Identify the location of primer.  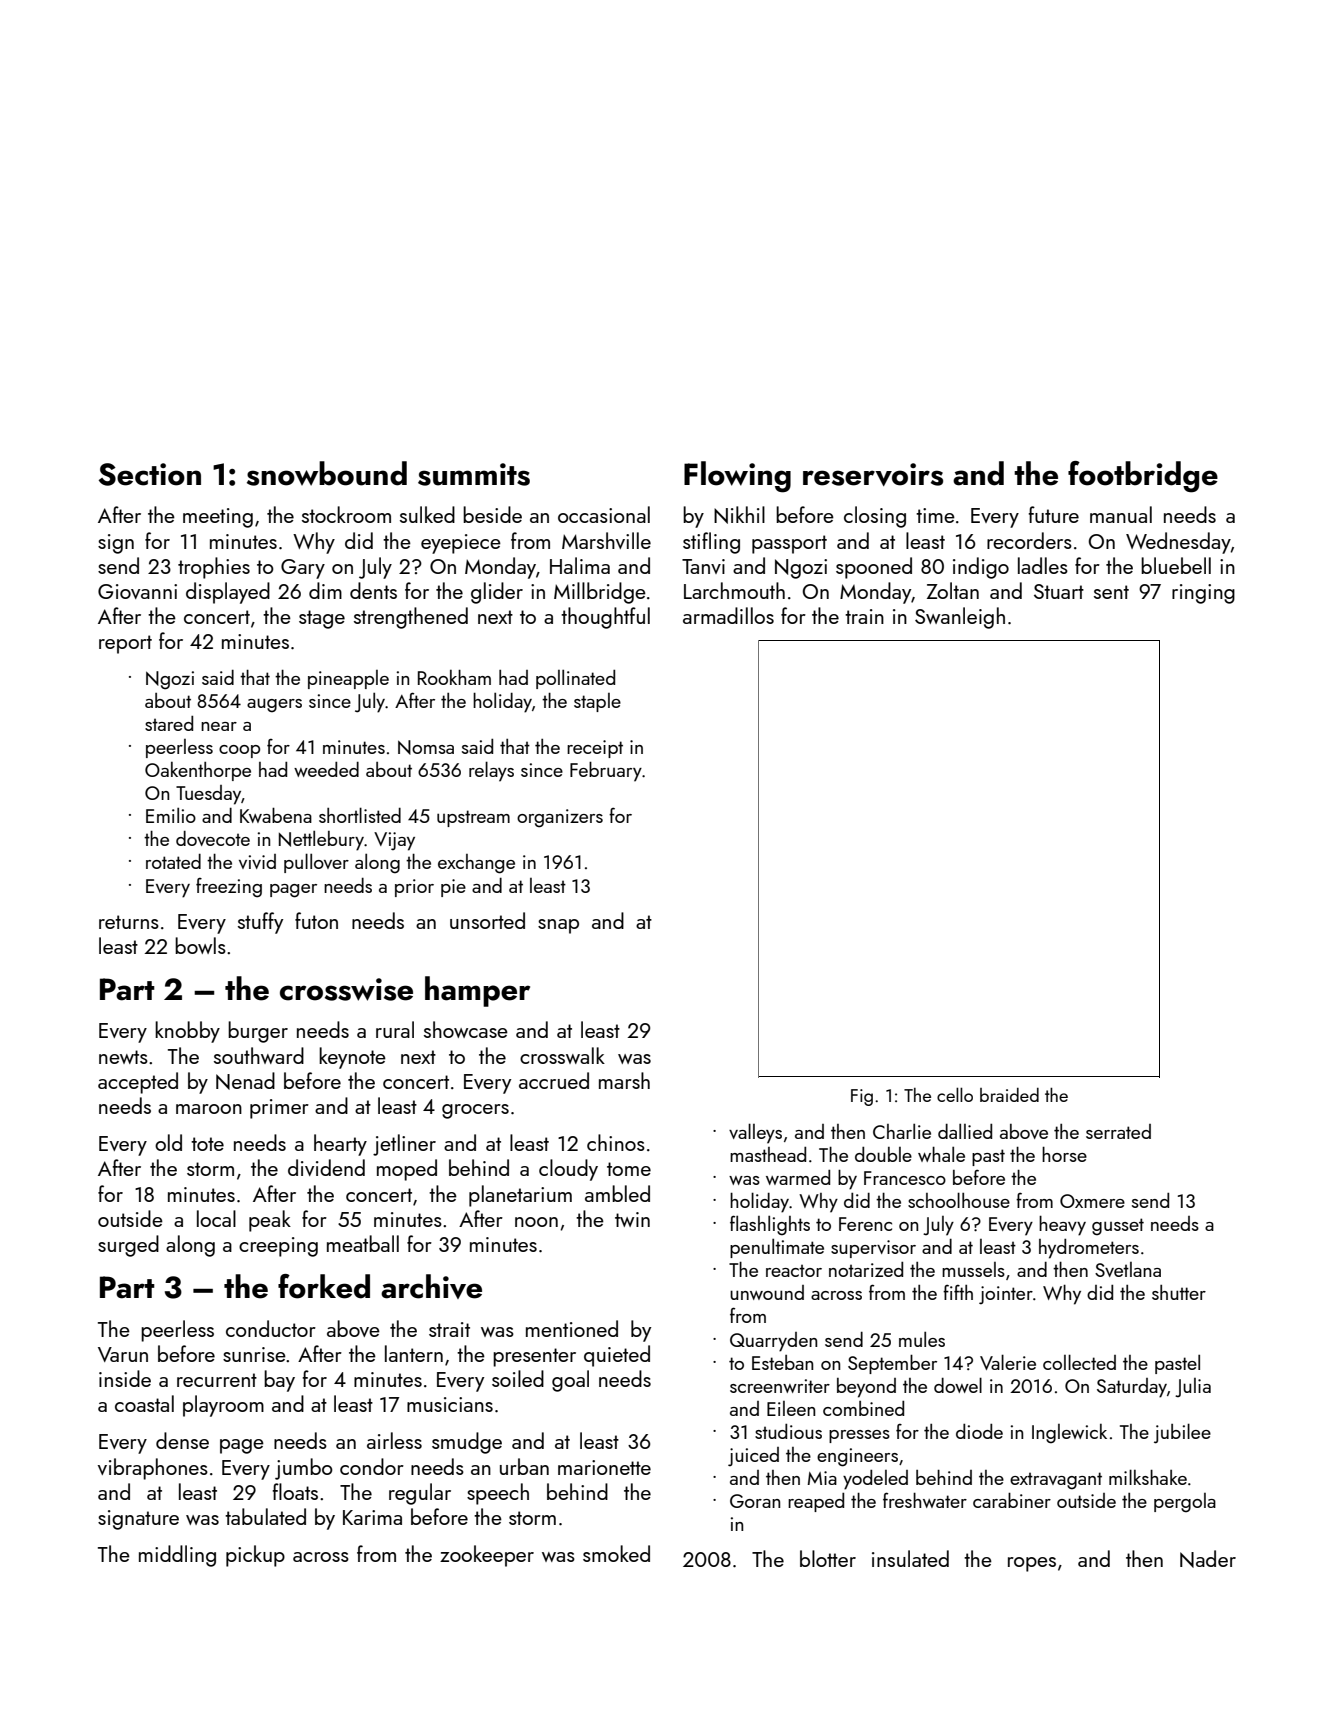
(279, 1109).
